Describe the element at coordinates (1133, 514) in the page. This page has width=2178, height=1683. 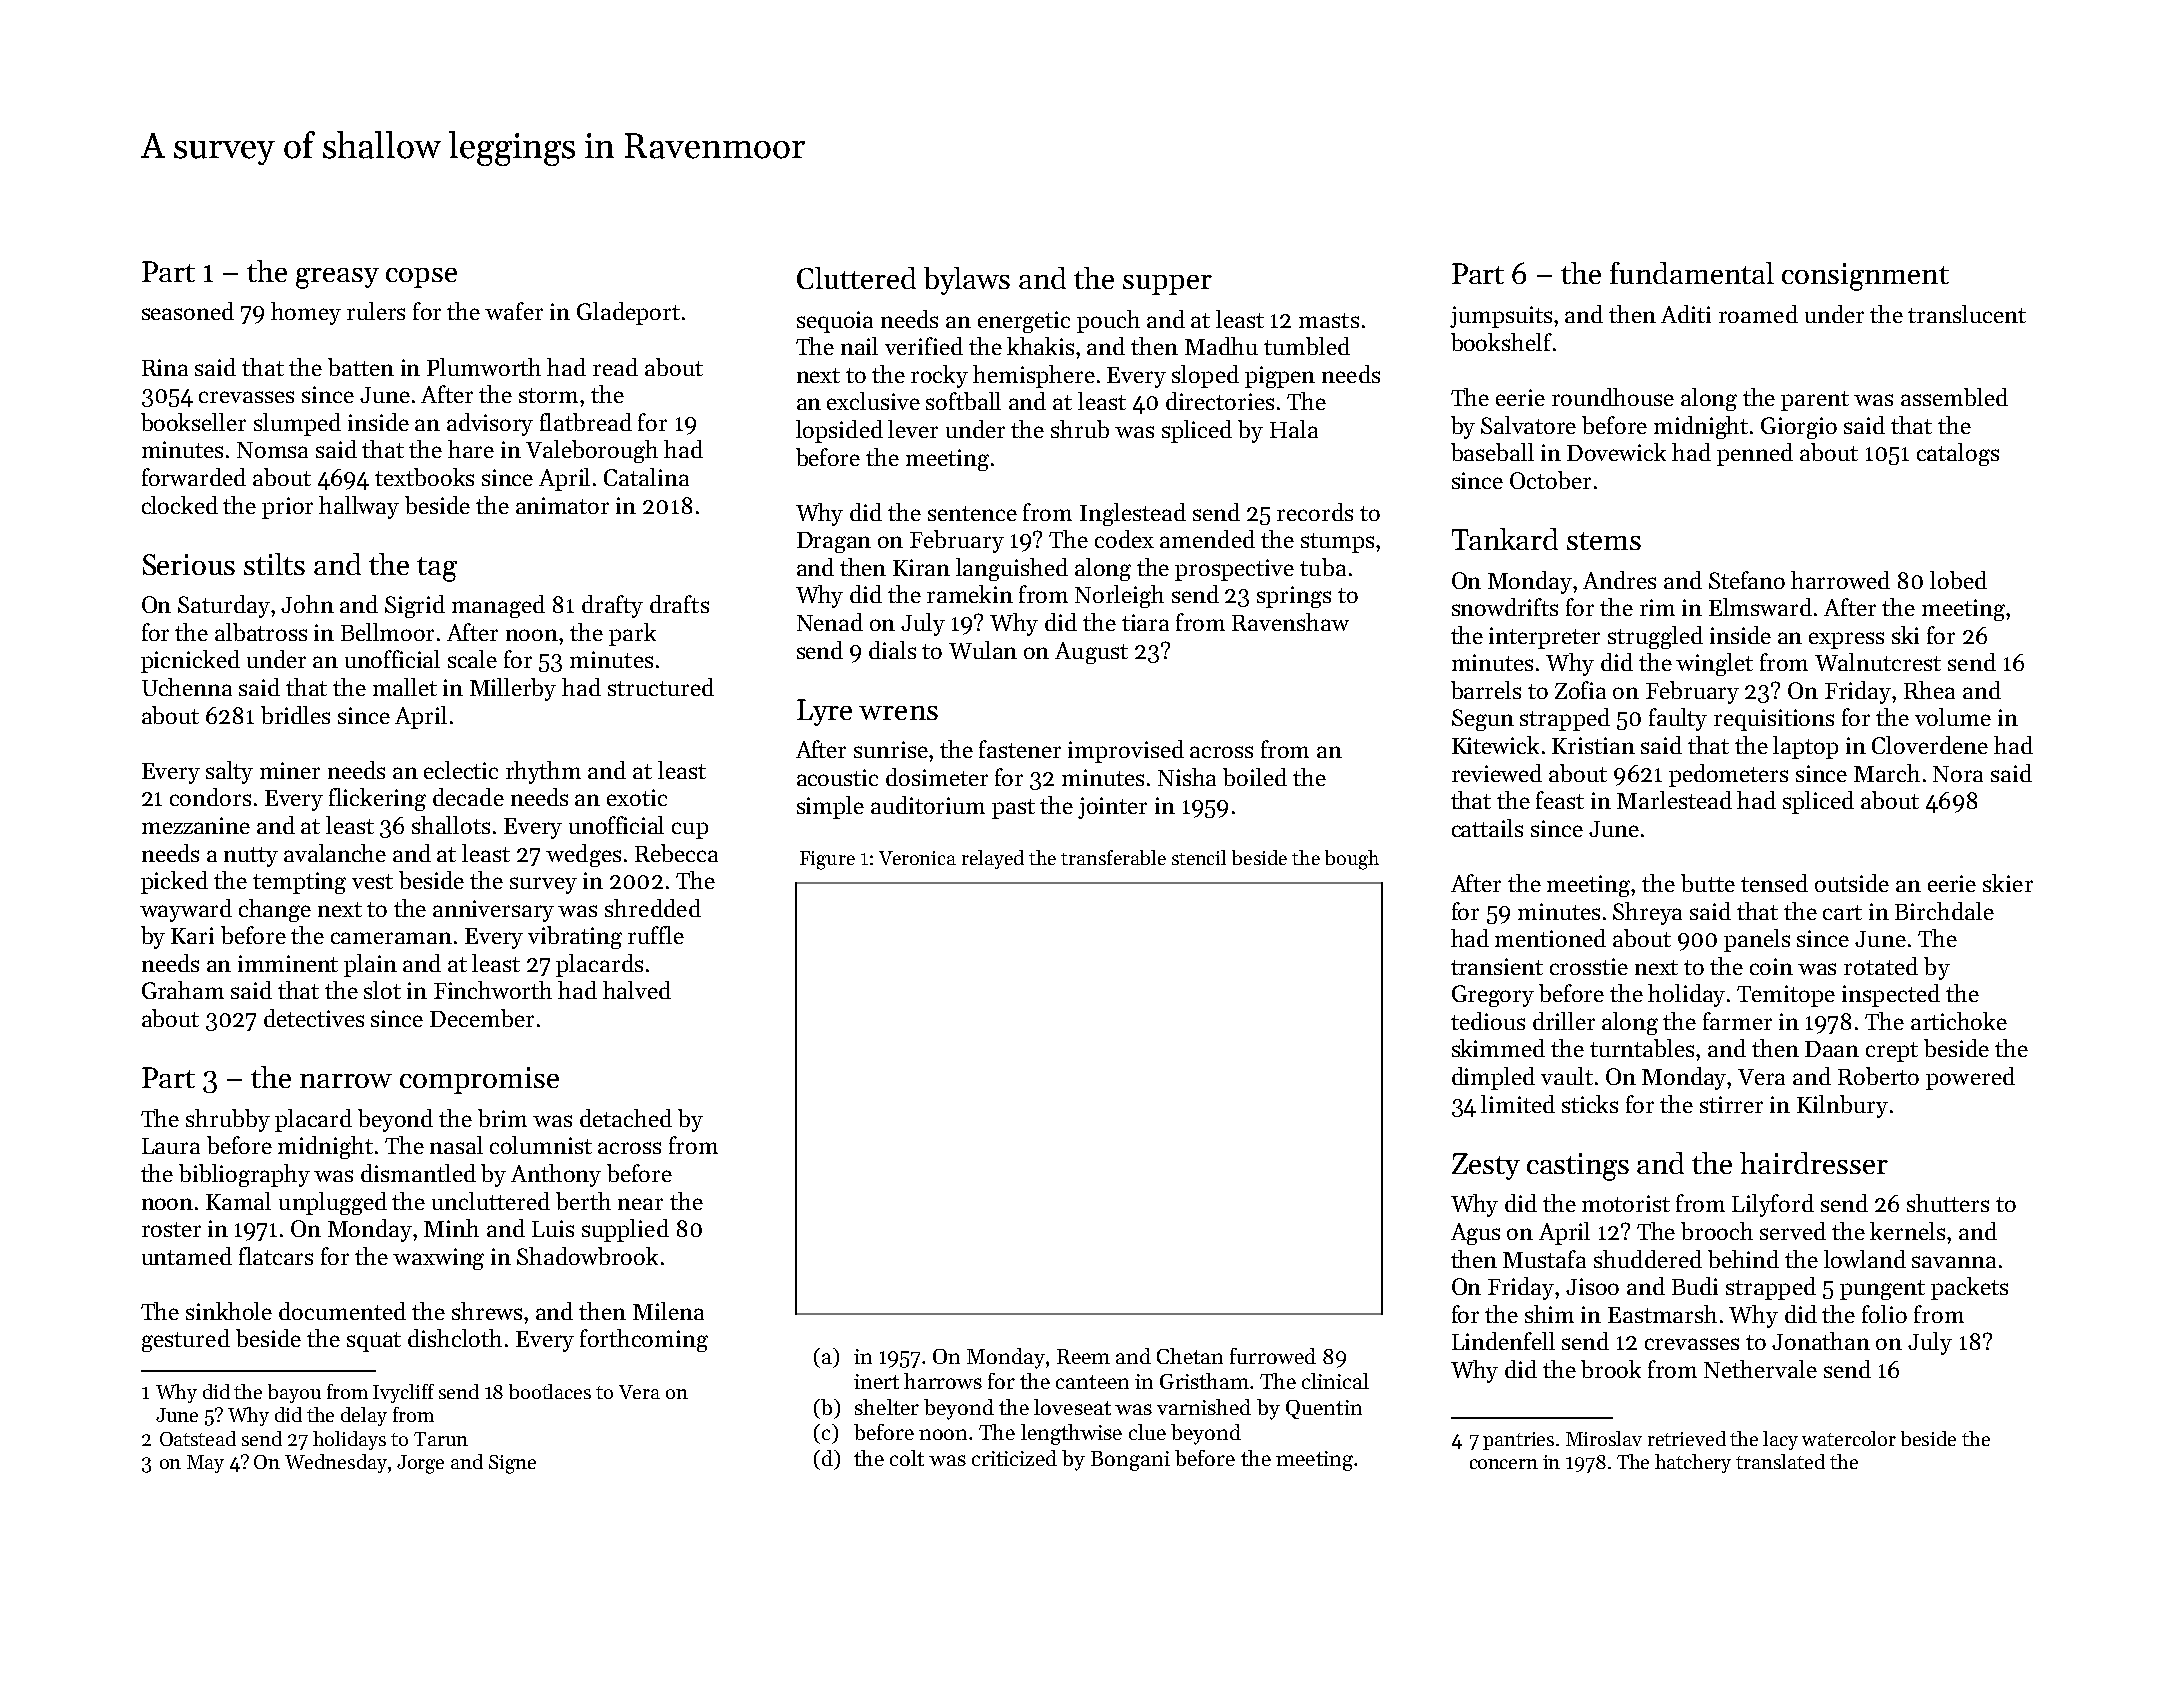
I see `Inglestead` at that location.
